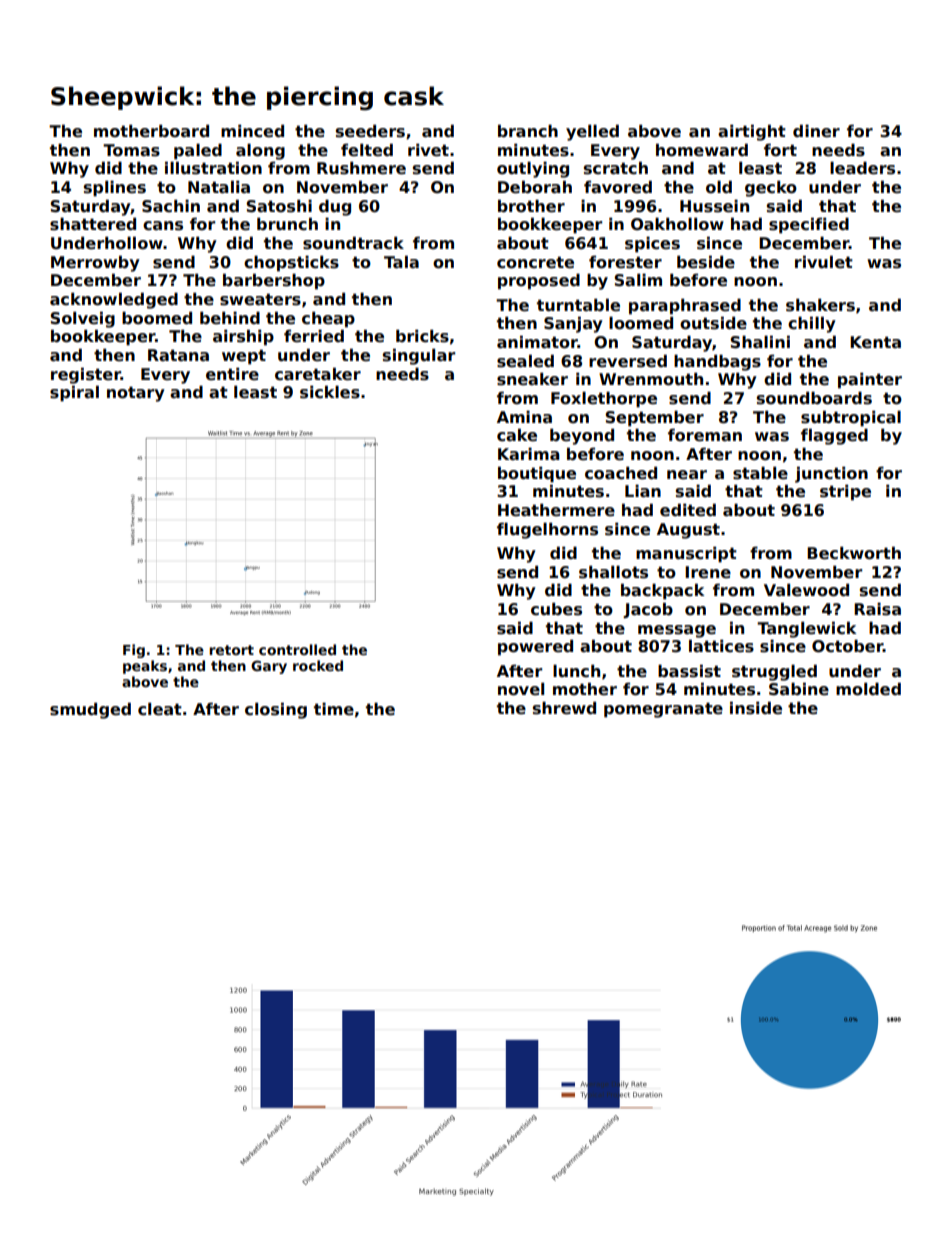  Describe the element at coordinates (854, 553) in the screenshot. I see `Beckworth` at that location.
